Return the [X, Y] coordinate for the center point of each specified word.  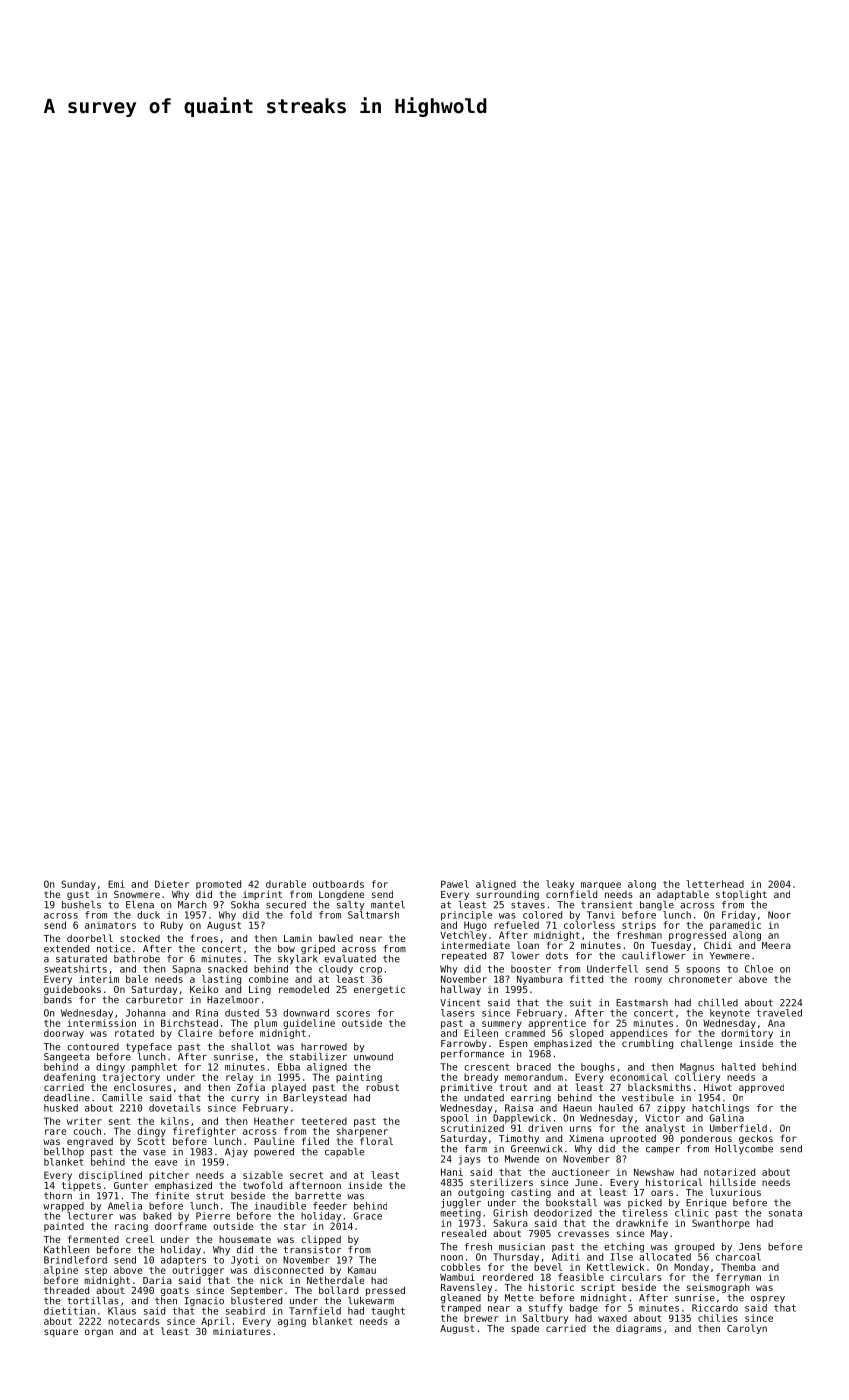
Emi [116, 884]
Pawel [455, 884]
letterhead [715, 884]
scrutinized [472, 1128]
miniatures [242, 1331]
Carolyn [747, 1329]
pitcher [169, 1176]
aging [292, 1322]
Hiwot [718, 1087]
